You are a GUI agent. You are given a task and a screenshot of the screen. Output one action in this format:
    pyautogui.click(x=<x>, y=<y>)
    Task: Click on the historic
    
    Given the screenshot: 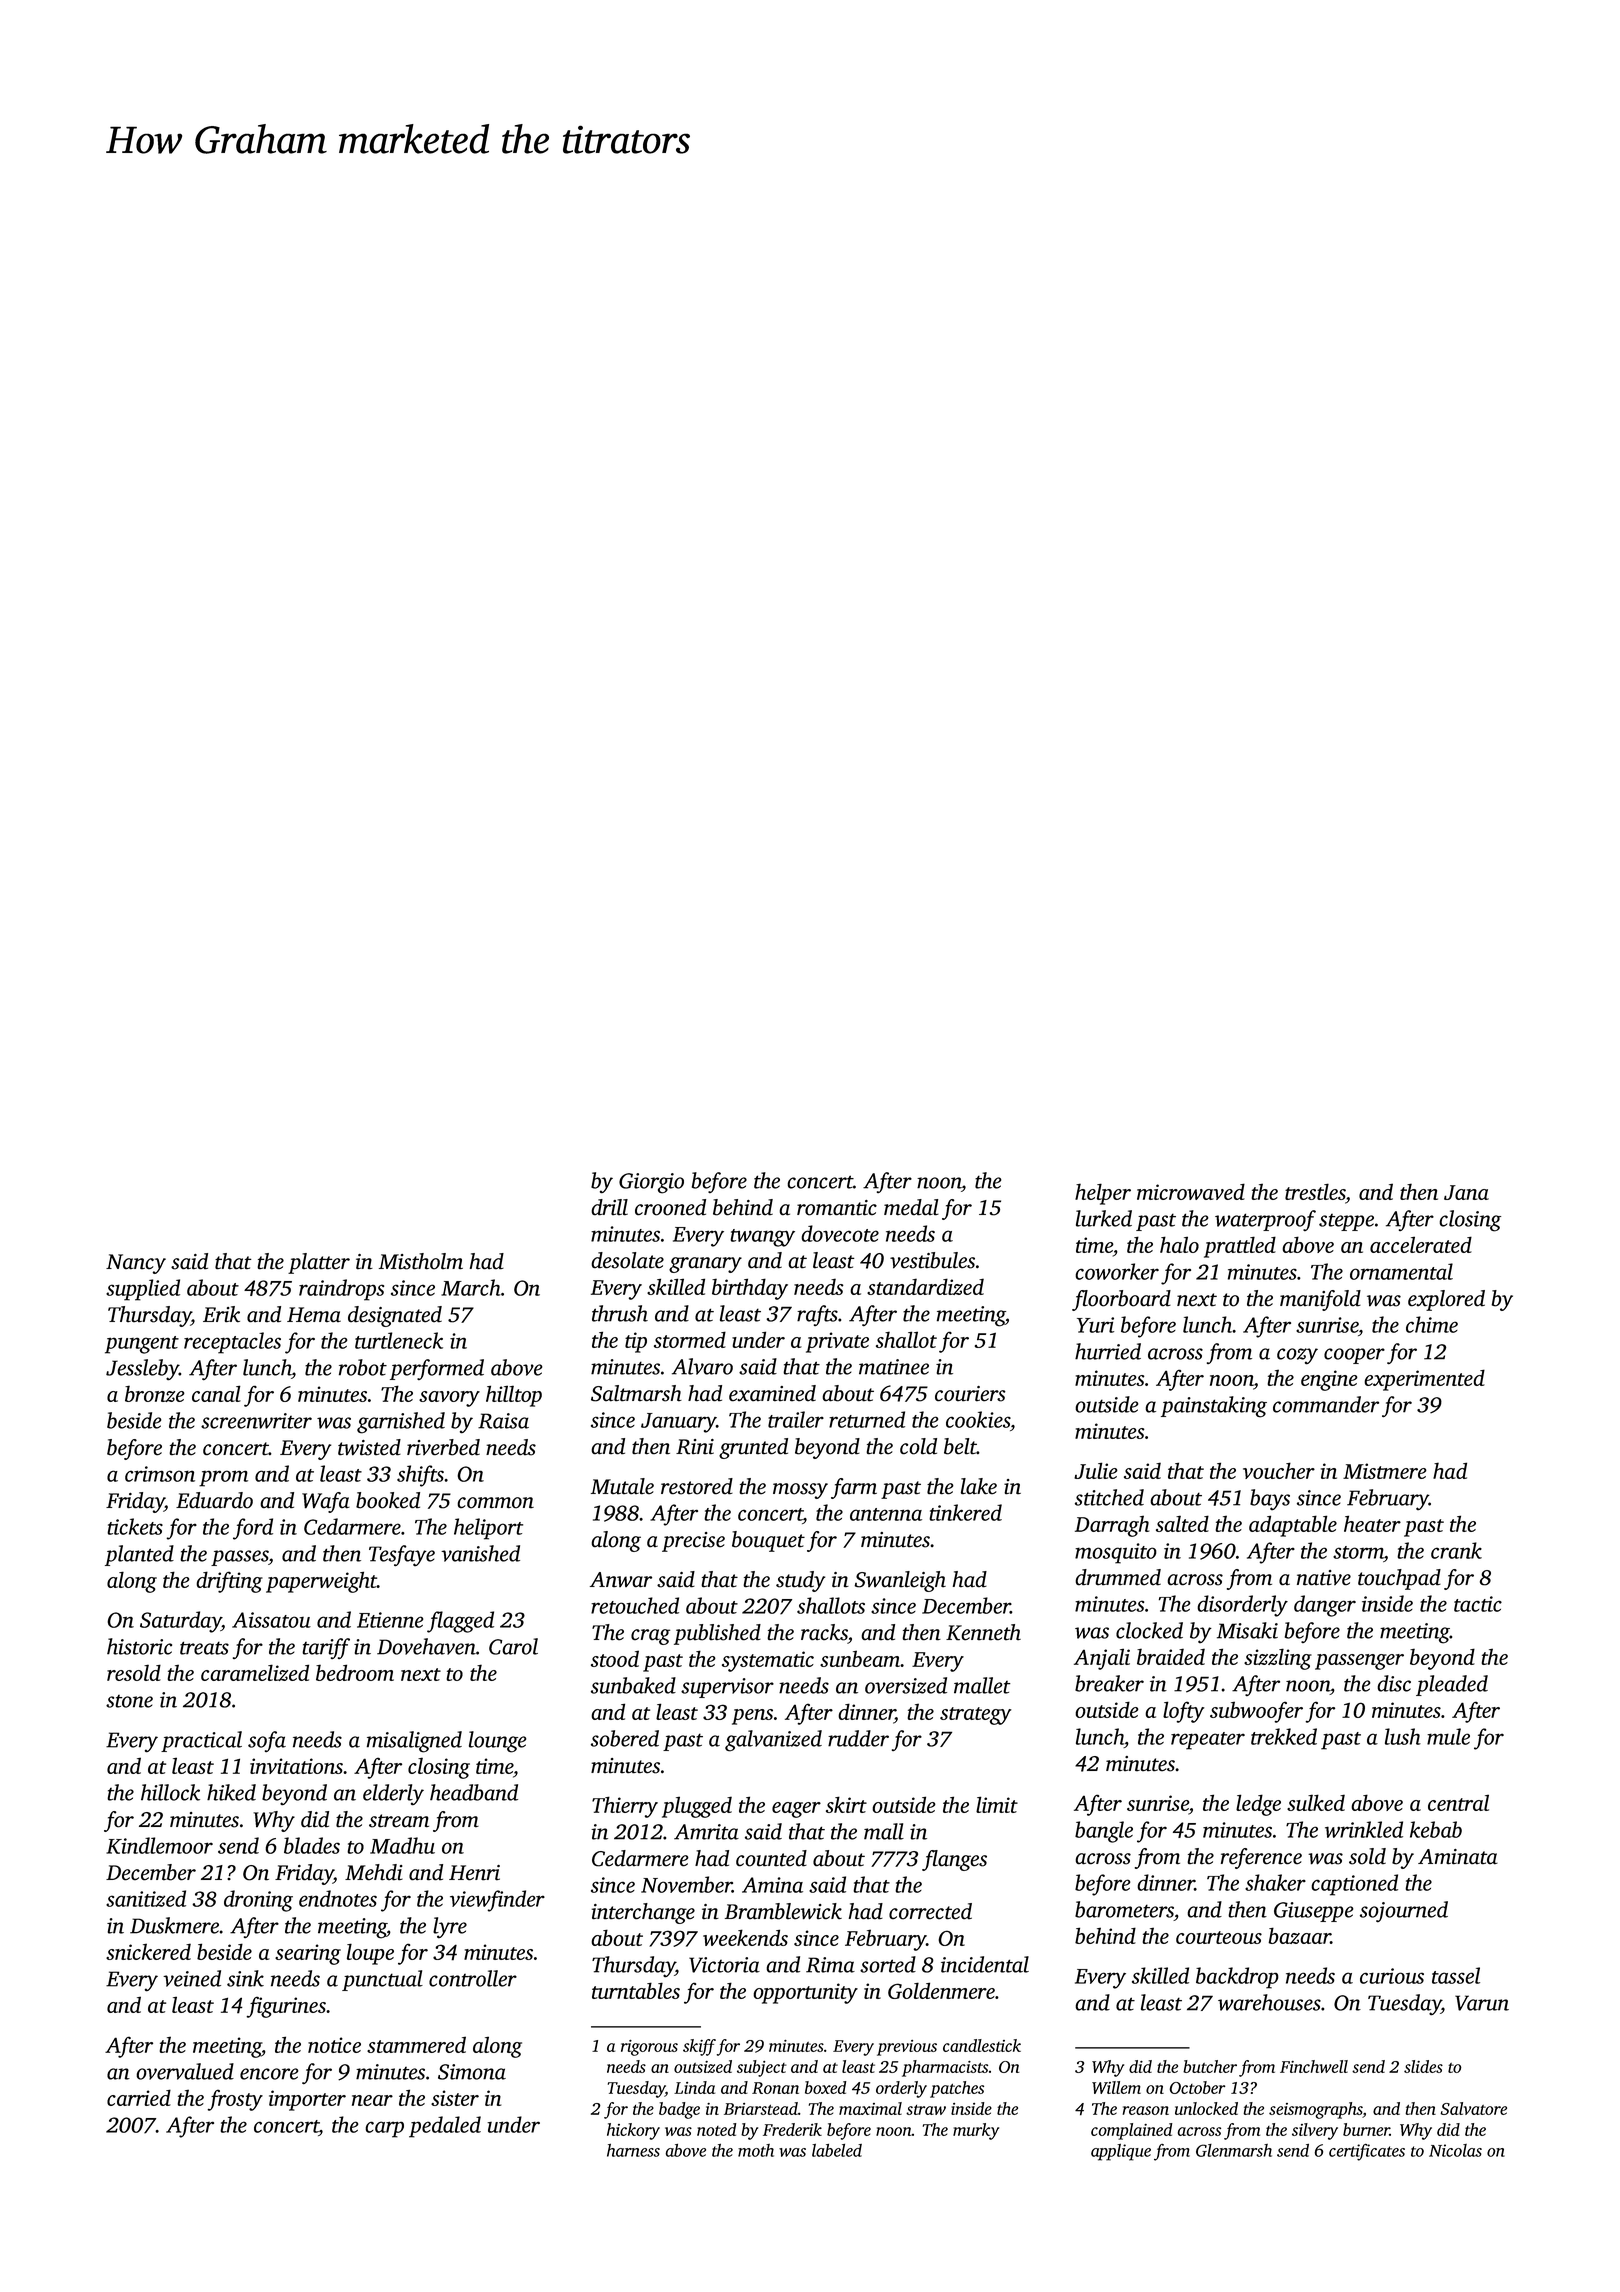 What is the action you would take?
    pyautogui.click(x=139, y=1646)
